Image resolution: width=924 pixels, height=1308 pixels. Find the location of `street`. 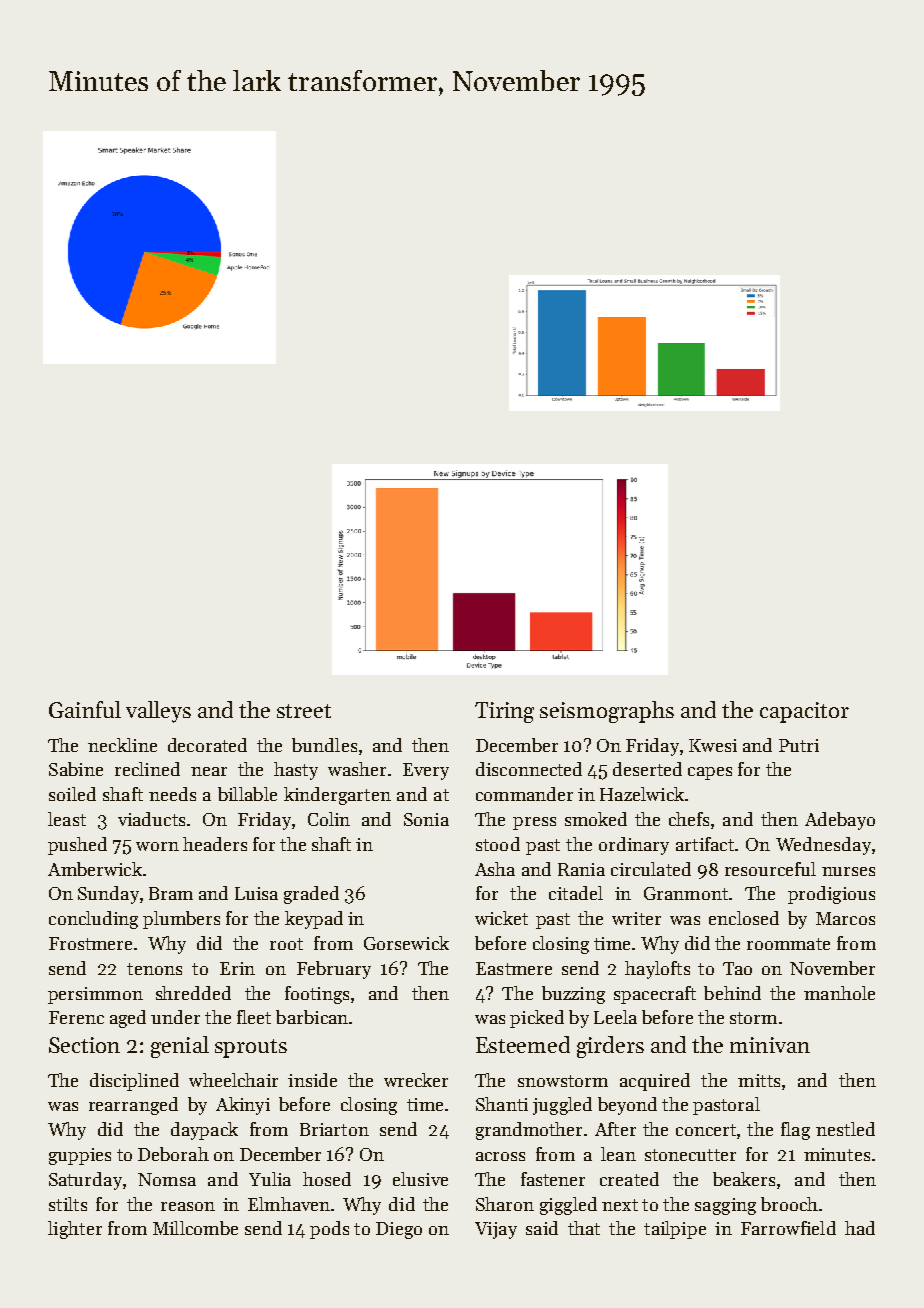

street is located at coordinates (304, 711).
